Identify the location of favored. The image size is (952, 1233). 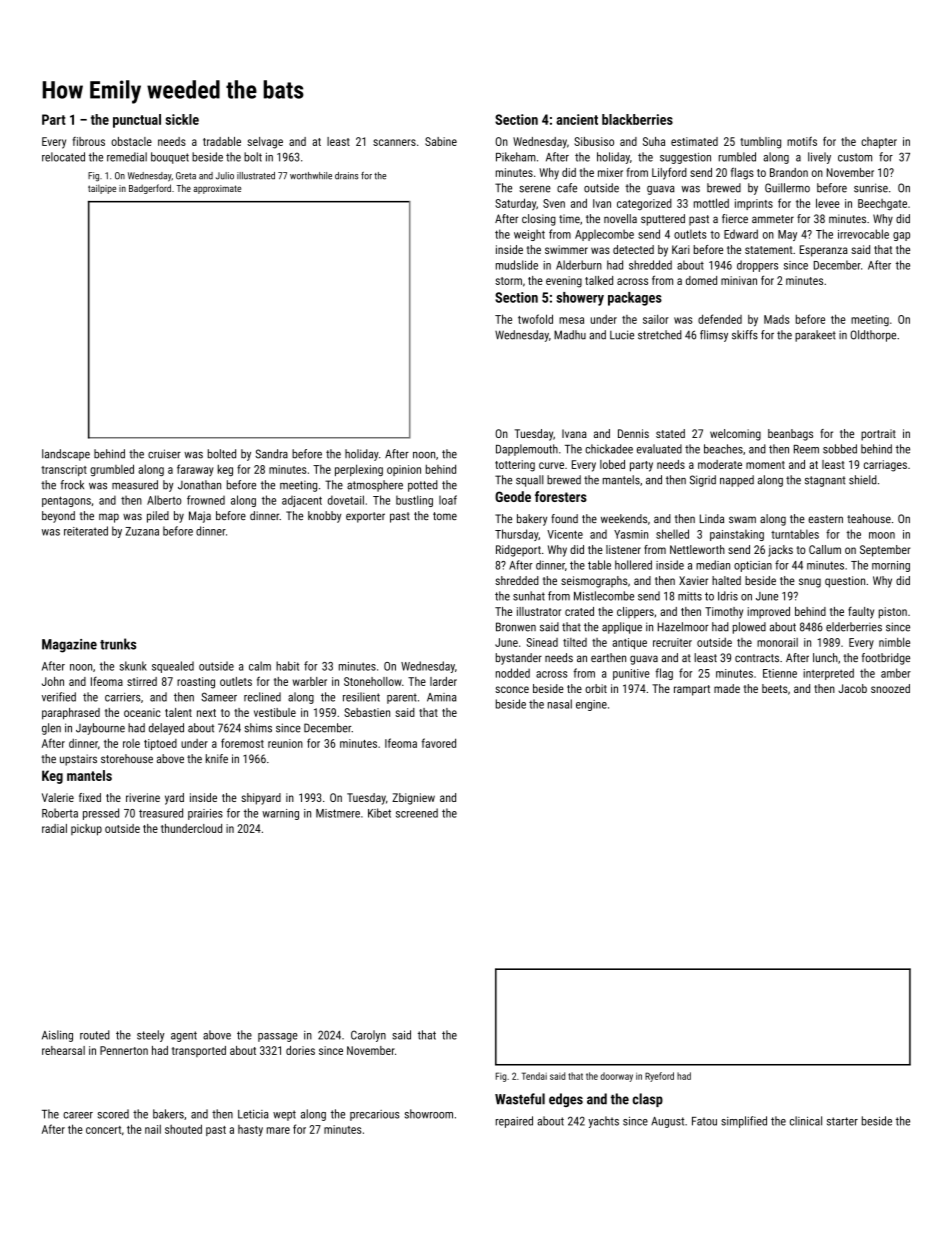
(439, 743).
